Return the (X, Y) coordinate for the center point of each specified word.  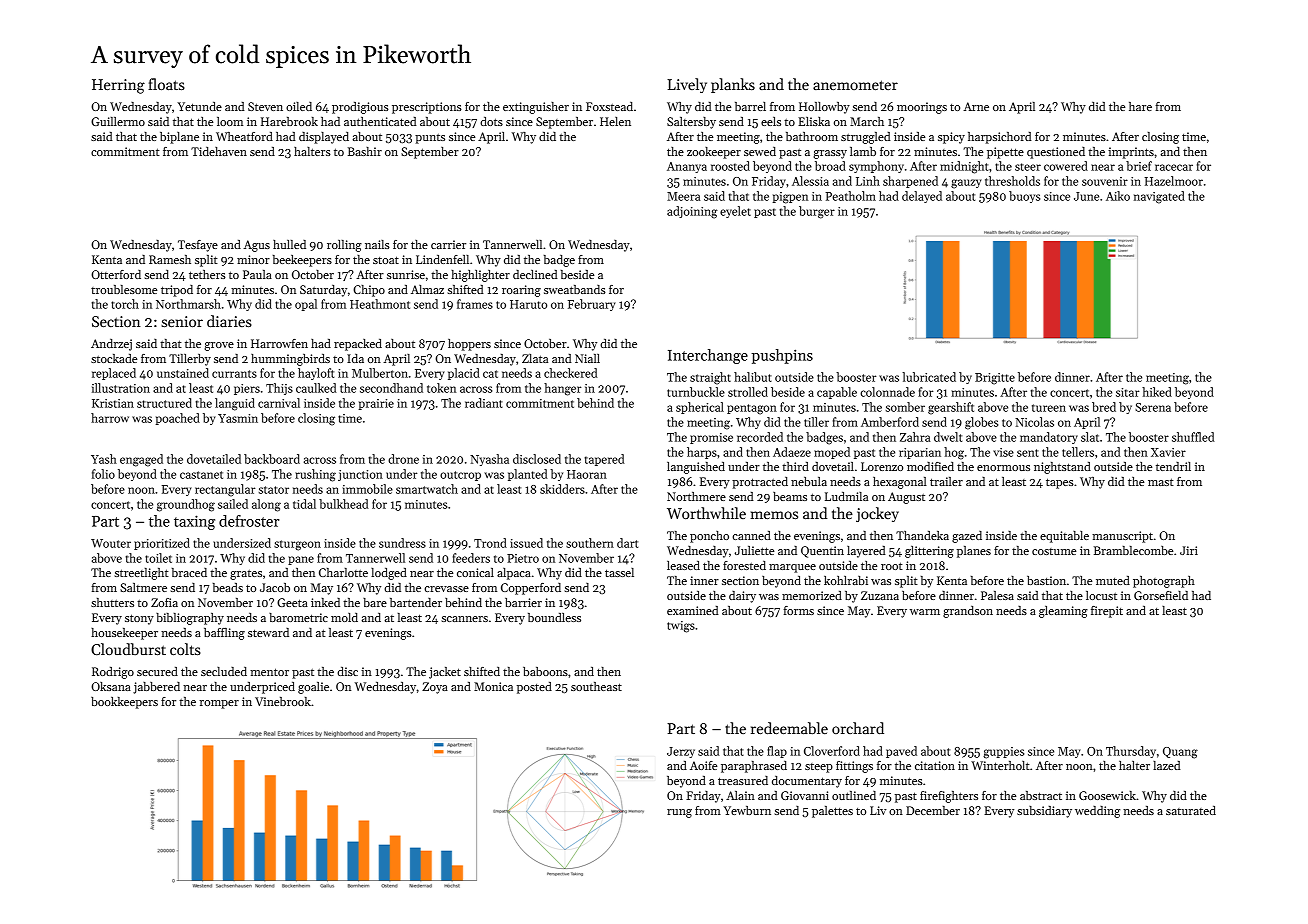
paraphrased (754, 767)
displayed (324, 138)
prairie (376, 404)
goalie (313, 688)
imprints (1131, 153)
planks (733, 85)
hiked (1157, 392)
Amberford (890, 422)
